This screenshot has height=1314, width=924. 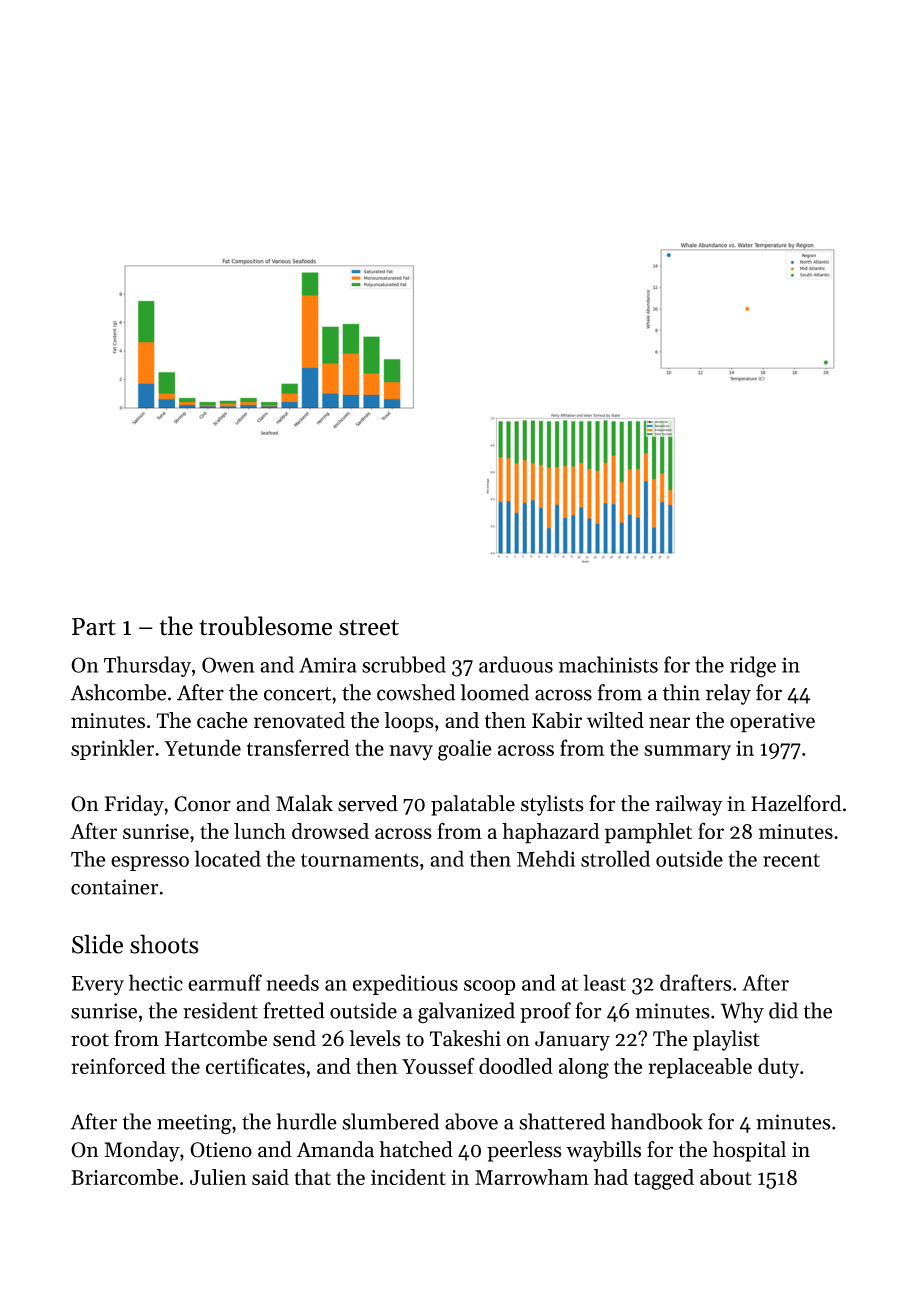 I want to click on served, so click(x=368, y=803).
